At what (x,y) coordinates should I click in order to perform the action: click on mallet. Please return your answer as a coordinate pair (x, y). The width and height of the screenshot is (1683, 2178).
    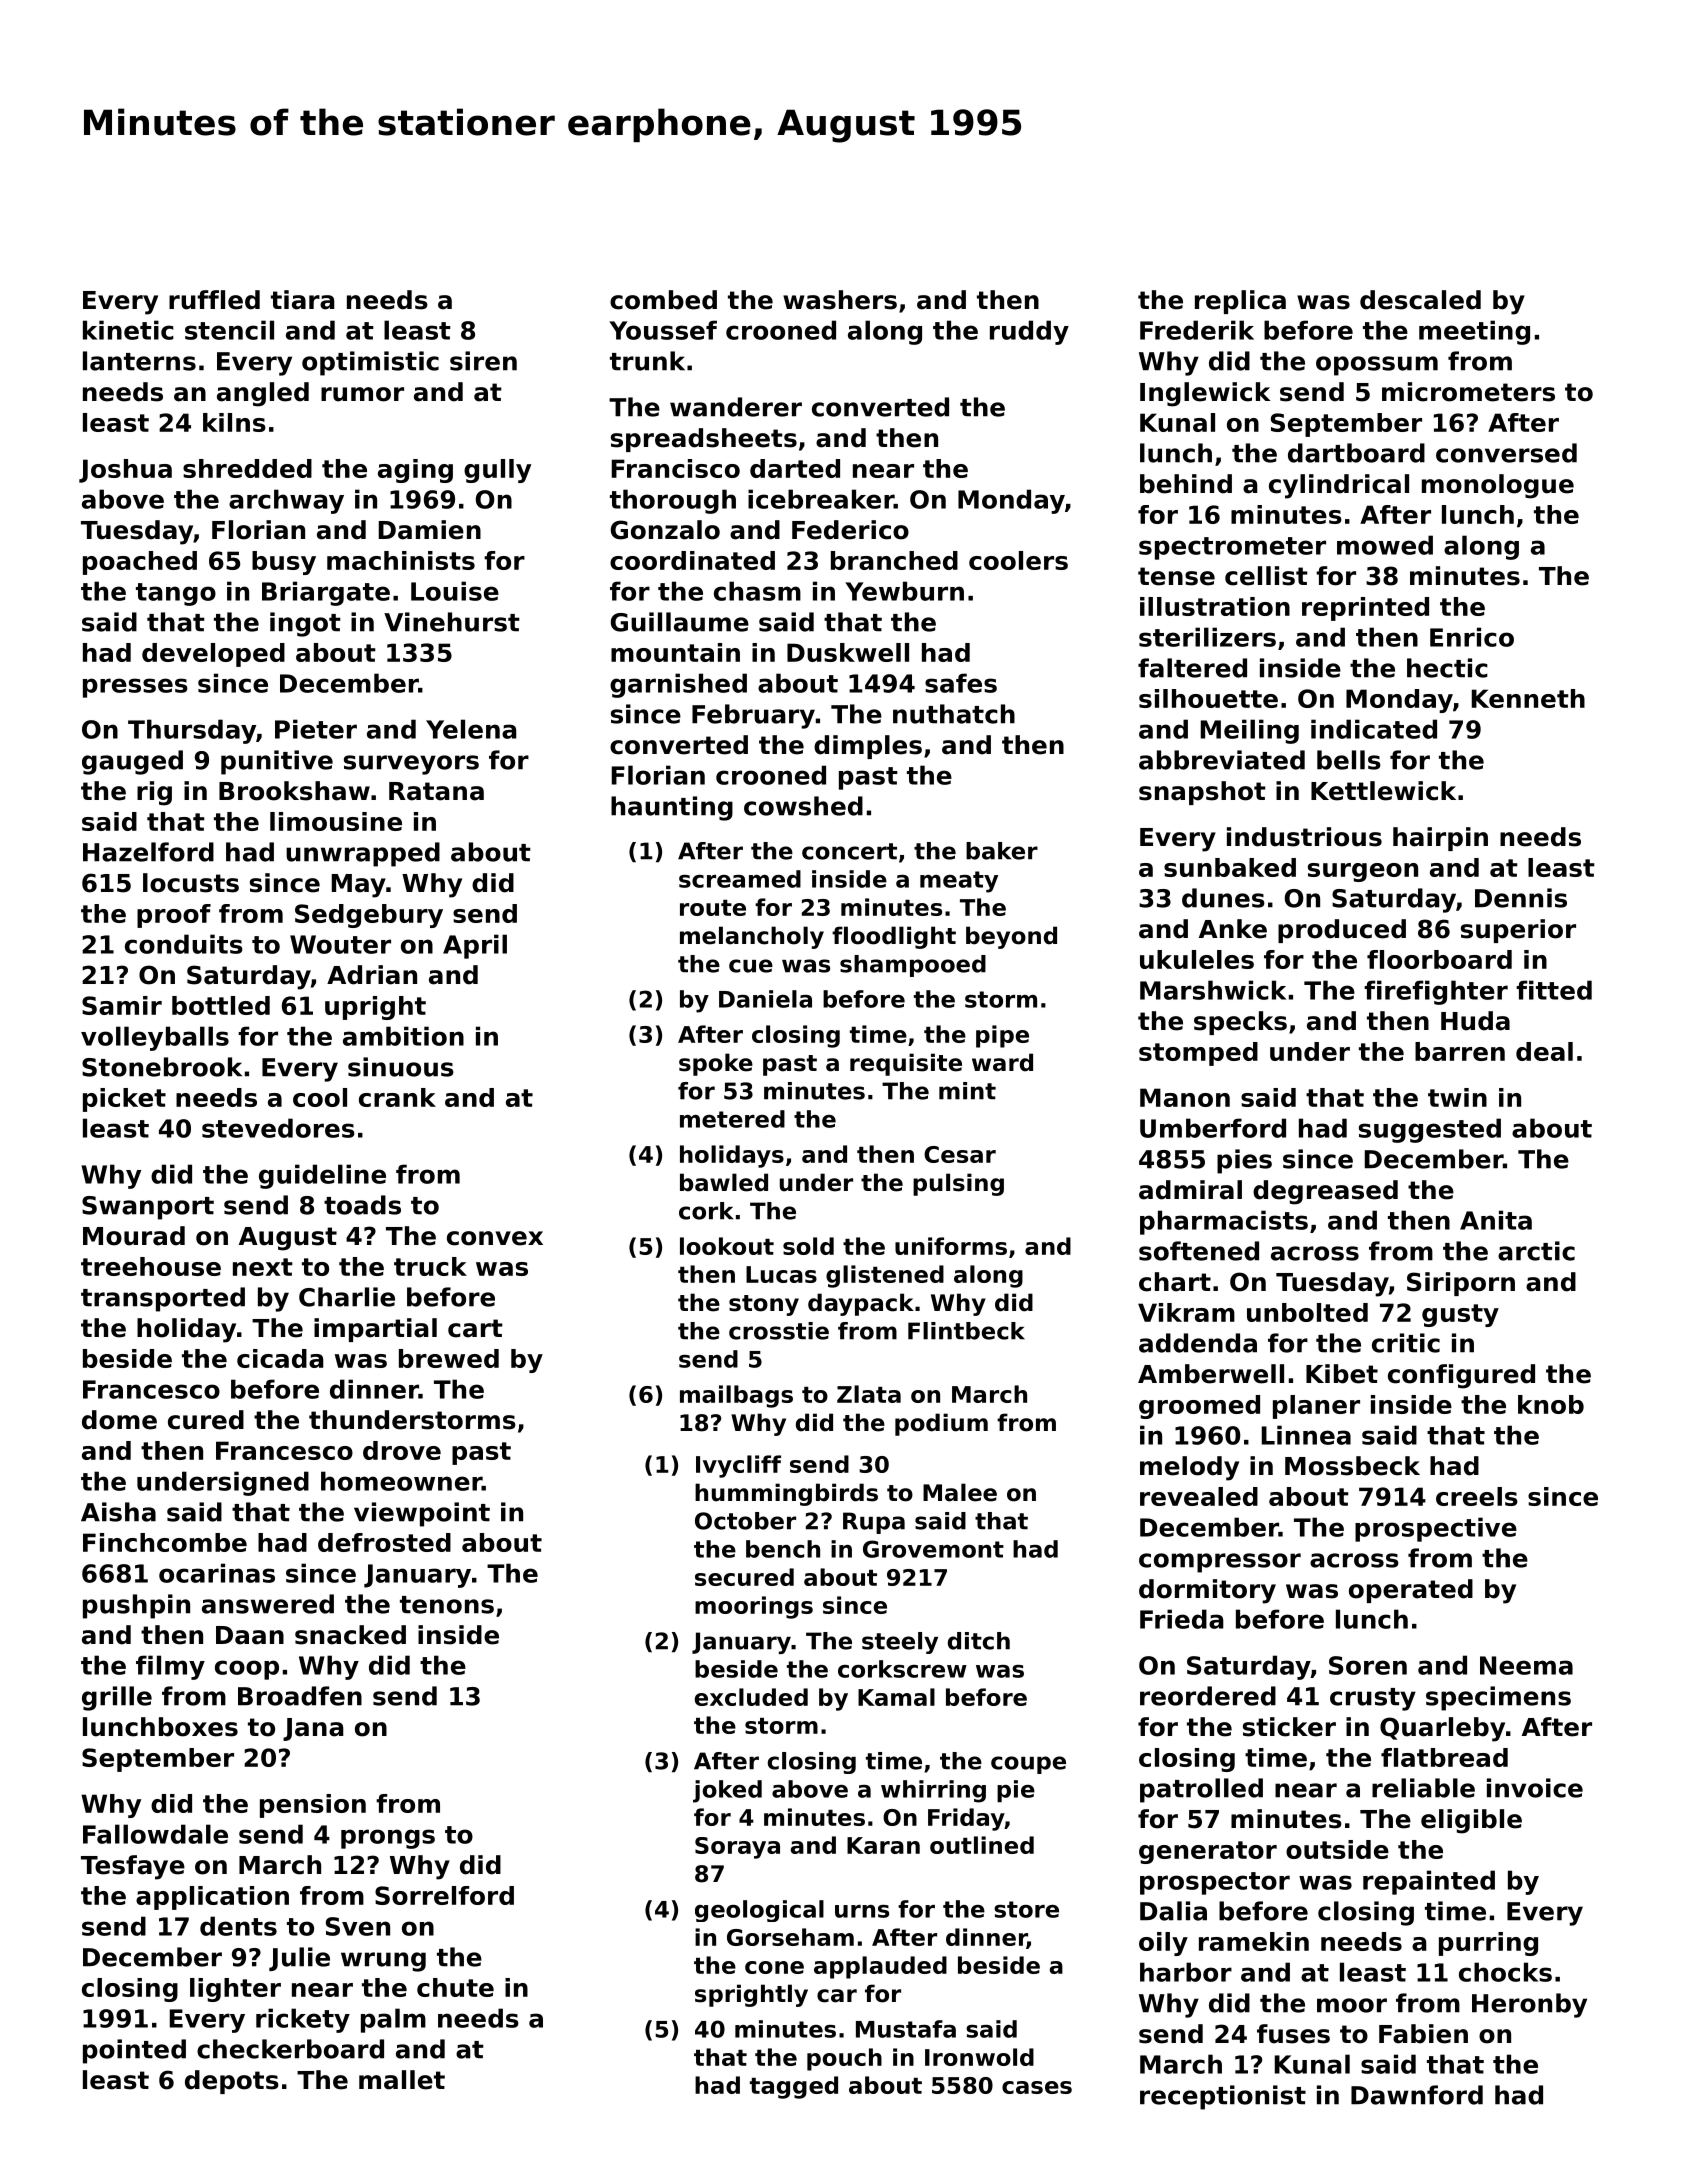
    Looking at the image, I should click on (402, 2080).
